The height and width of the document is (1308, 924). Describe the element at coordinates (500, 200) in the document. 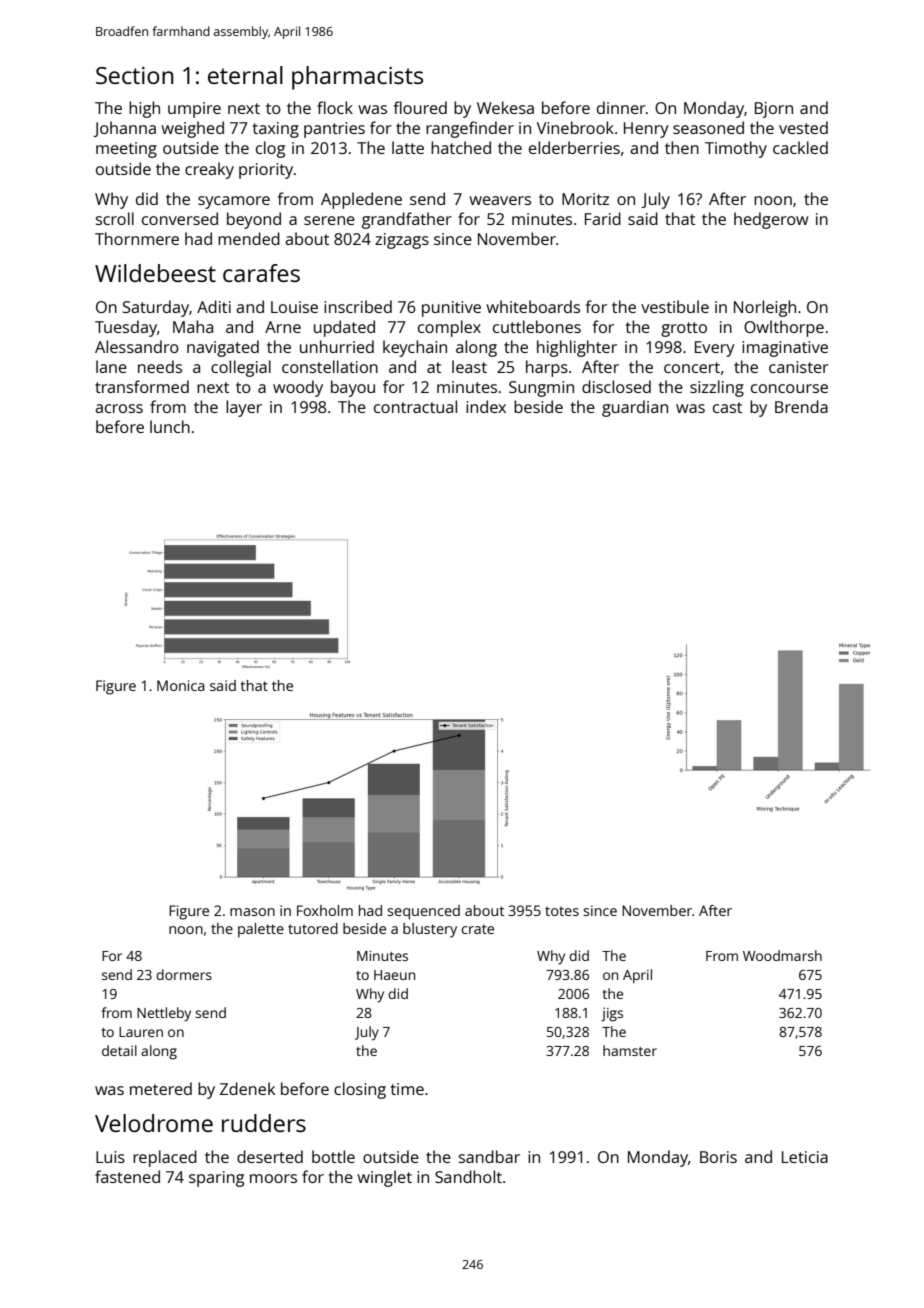

I see `weavers` at that location.
